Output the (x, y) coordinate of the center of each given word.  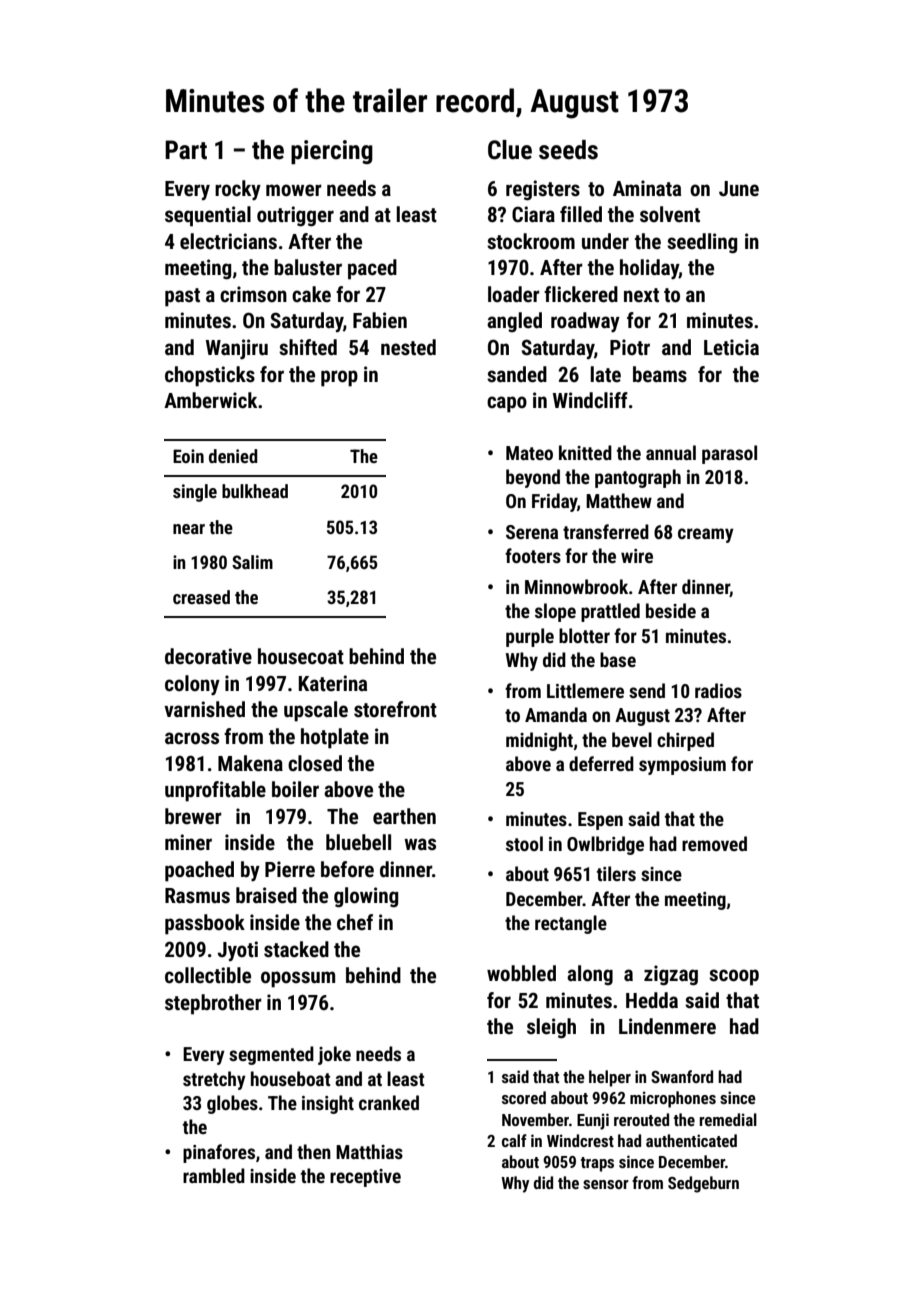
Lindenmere (667, 1026)
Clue (510, 150)
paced (372, 269)
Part (186, 150)
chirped (685, 741)
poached (199, 871)
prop (339, 378)
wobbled (521, 973)
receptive (365, 1178)
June (739, 188)
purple (530, 637)
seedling (702, 243)
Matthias (369, 1151)
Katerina (333, 683)
